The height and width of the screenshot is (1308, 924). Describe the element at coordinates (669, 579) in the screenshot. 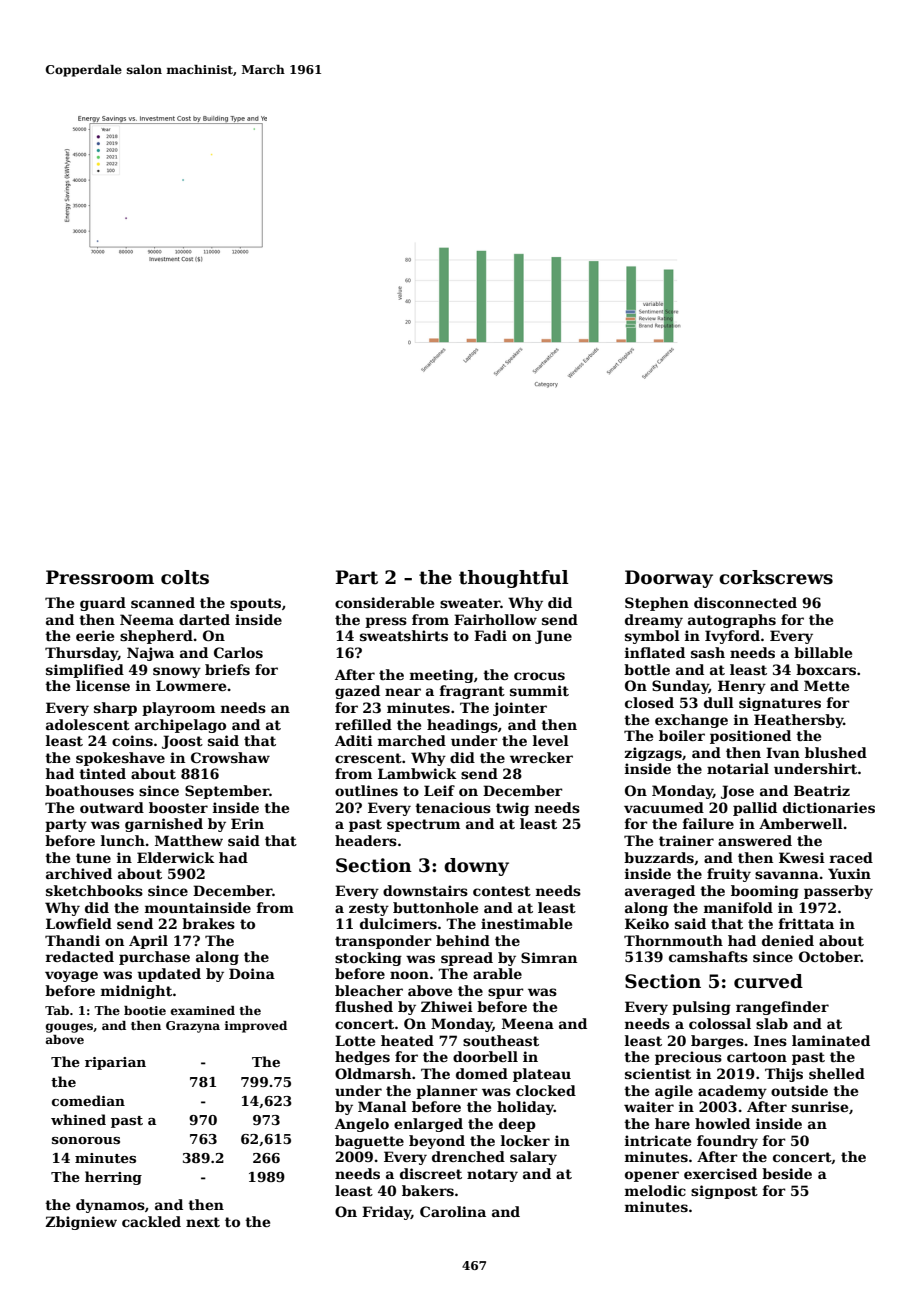

I see `Doorway` at that location.
